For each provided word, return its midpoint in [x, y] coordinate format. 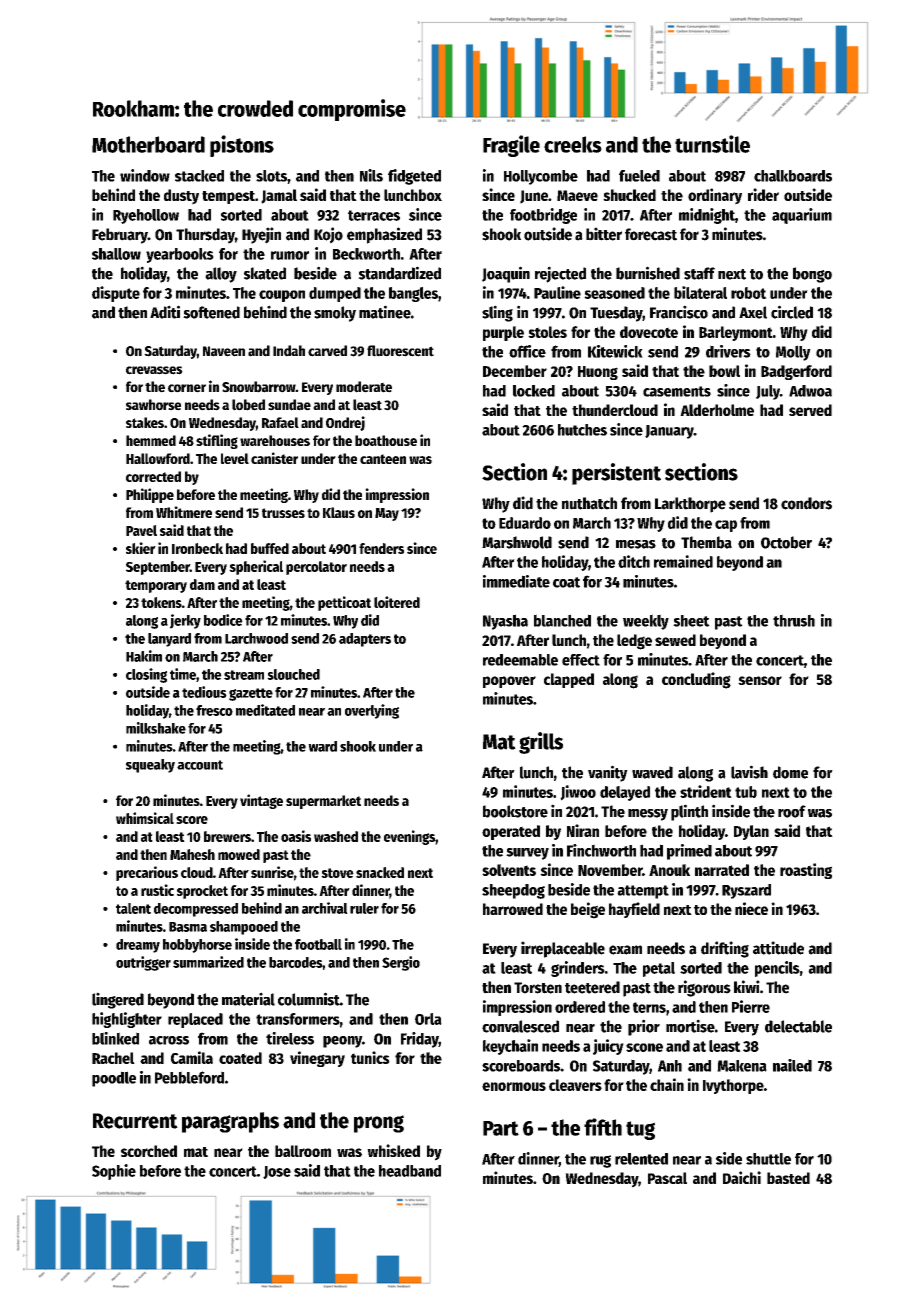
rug [600, 1161]
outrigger [143, 963]
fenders [381, 548]
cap [726, 526]
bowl [724, 371]
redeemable [520, 660]
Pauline [557, 292]
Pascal [667, 1178]
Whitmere [184, 512]
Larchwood [256, 638]
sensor [760, 680]
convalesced [520, 1026]
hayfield [634, 910]
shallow [116, 254]
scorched [149, 1151]
